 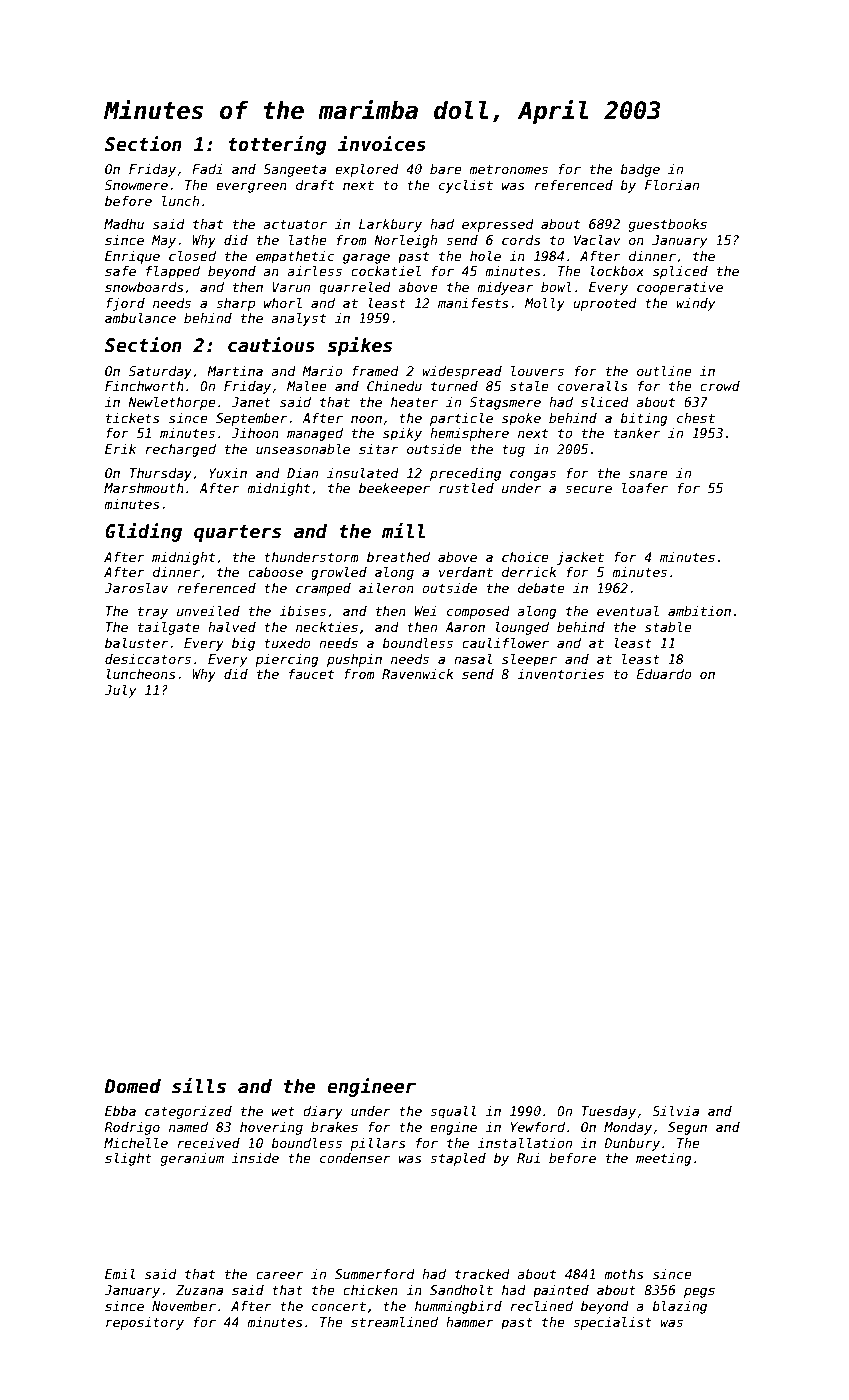 What do you see at coordinates (188, 1112) in the screenshot?
I see `categorized` at bounding box center [188, 1112].
